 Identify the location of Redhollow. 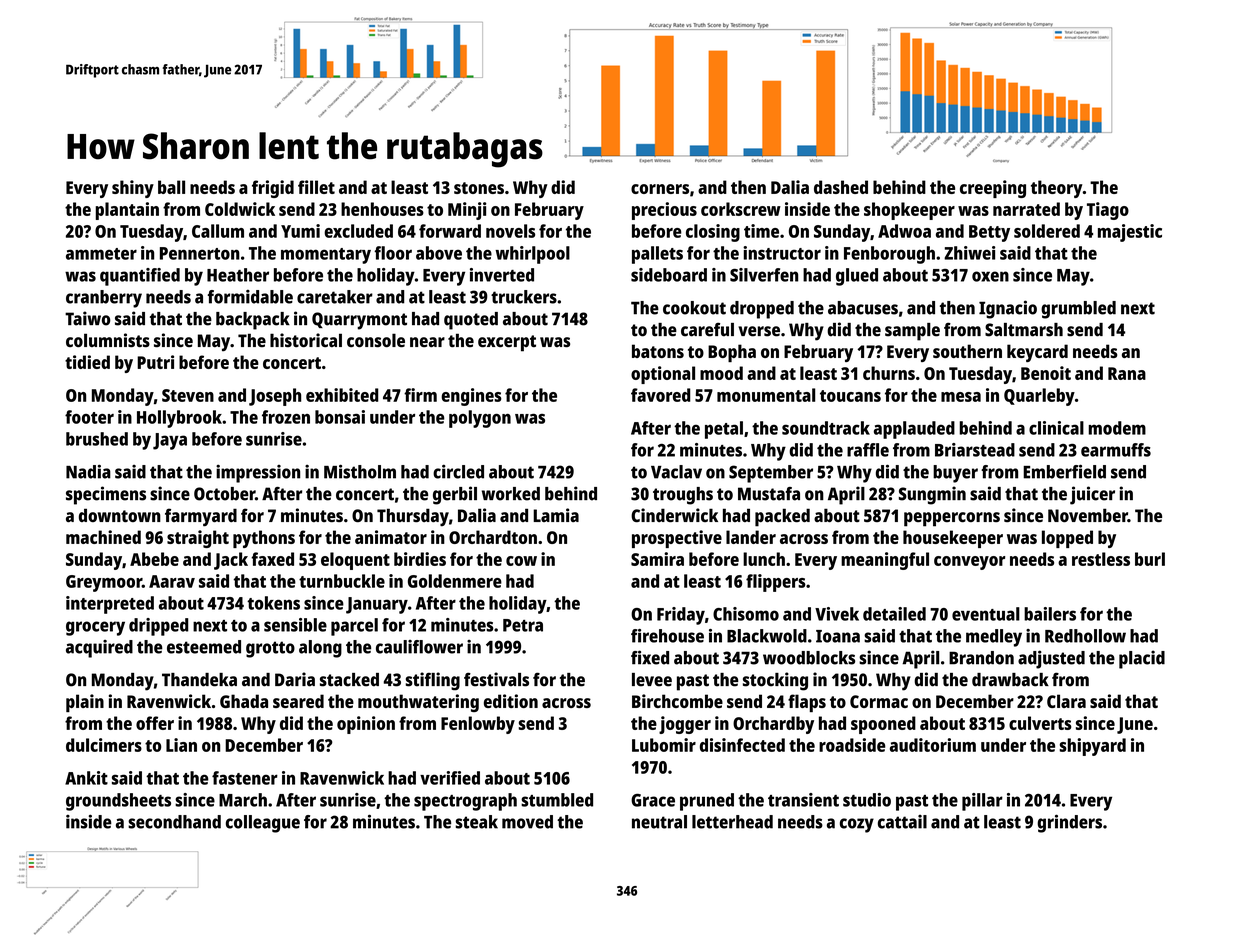
(1085, 636).
